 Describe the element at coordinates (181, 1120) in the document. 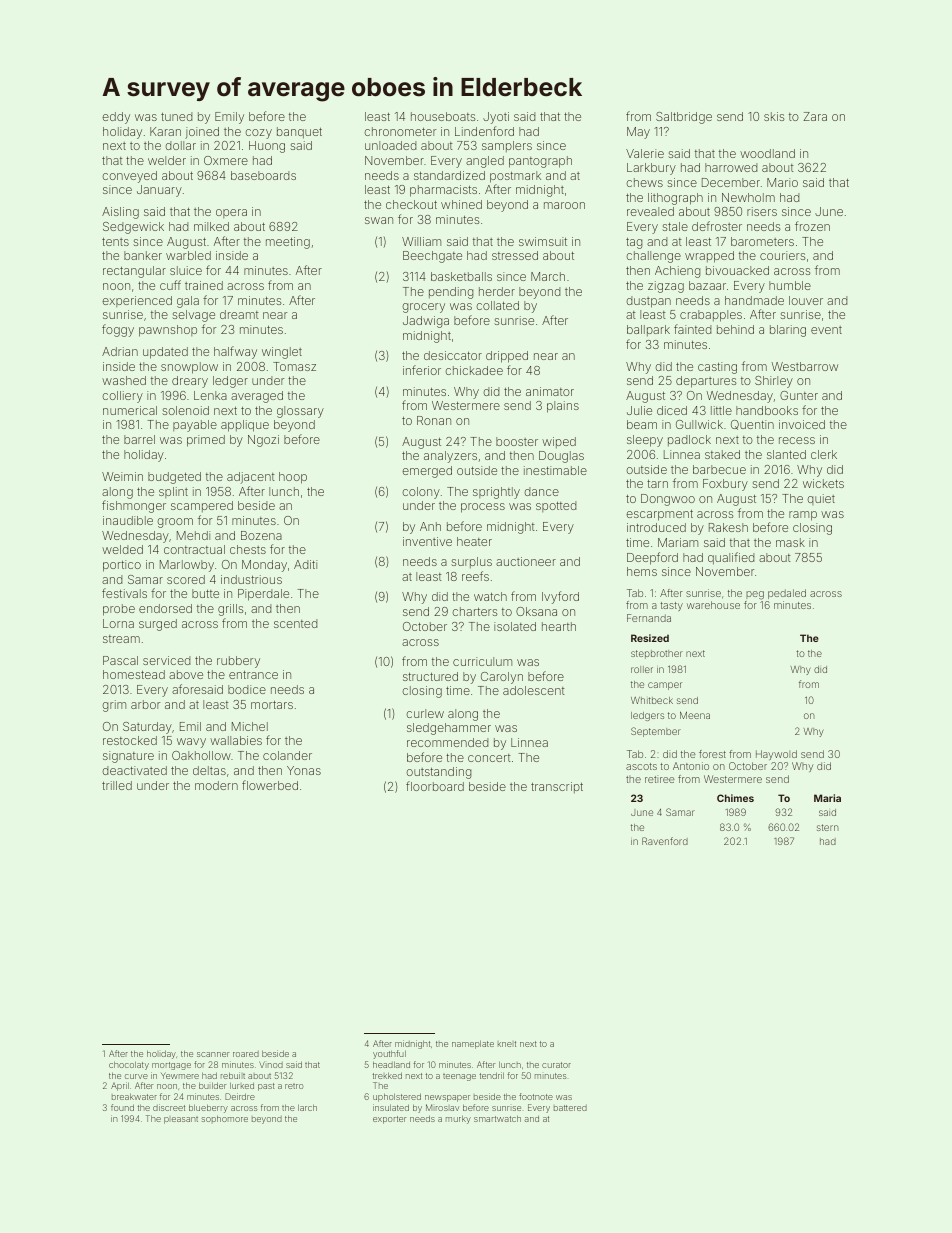

I see `pleasant` at that location.
